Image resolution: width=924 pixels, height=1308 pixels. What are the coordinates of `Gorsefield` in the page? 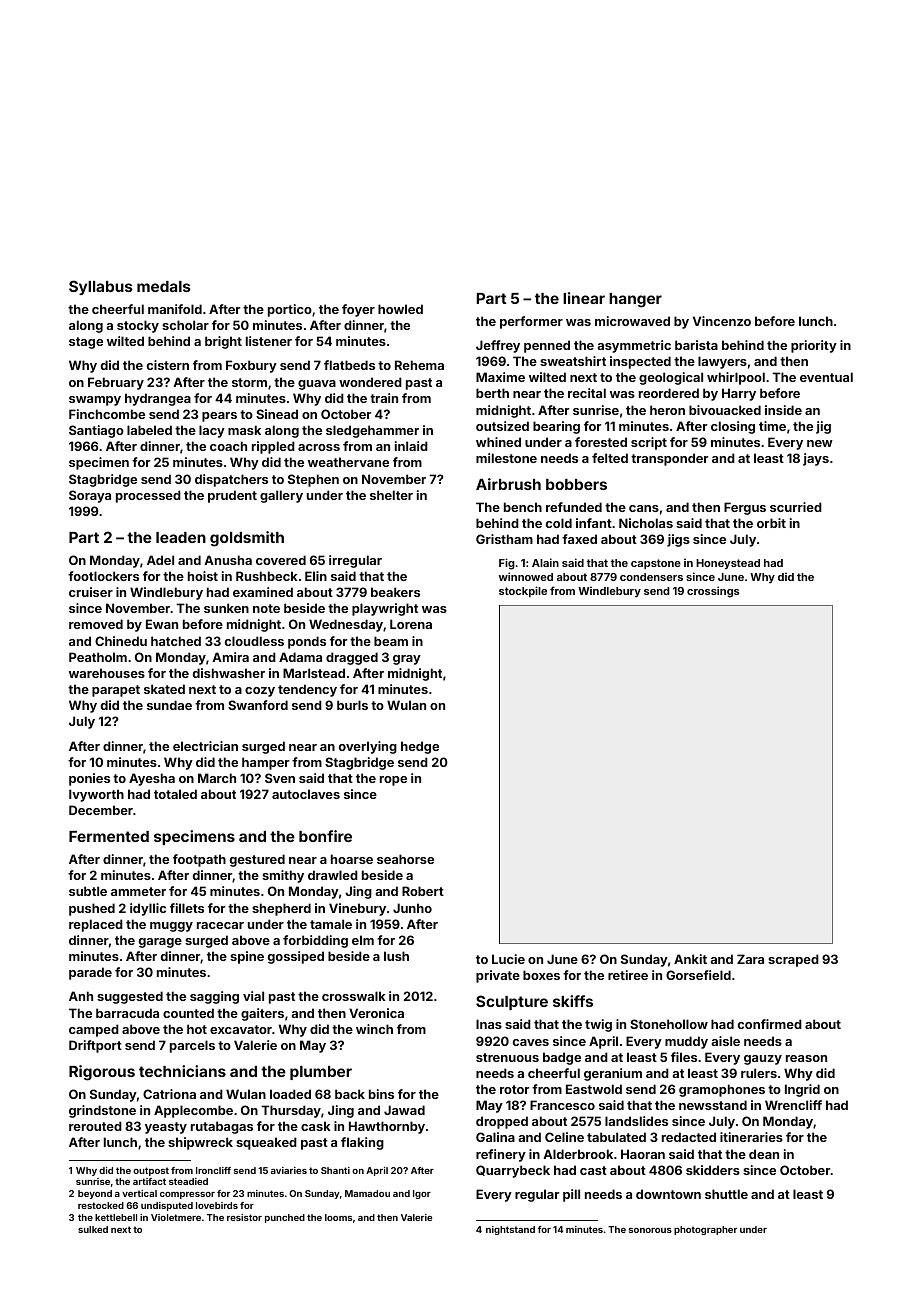 It's located at (698, 975).
